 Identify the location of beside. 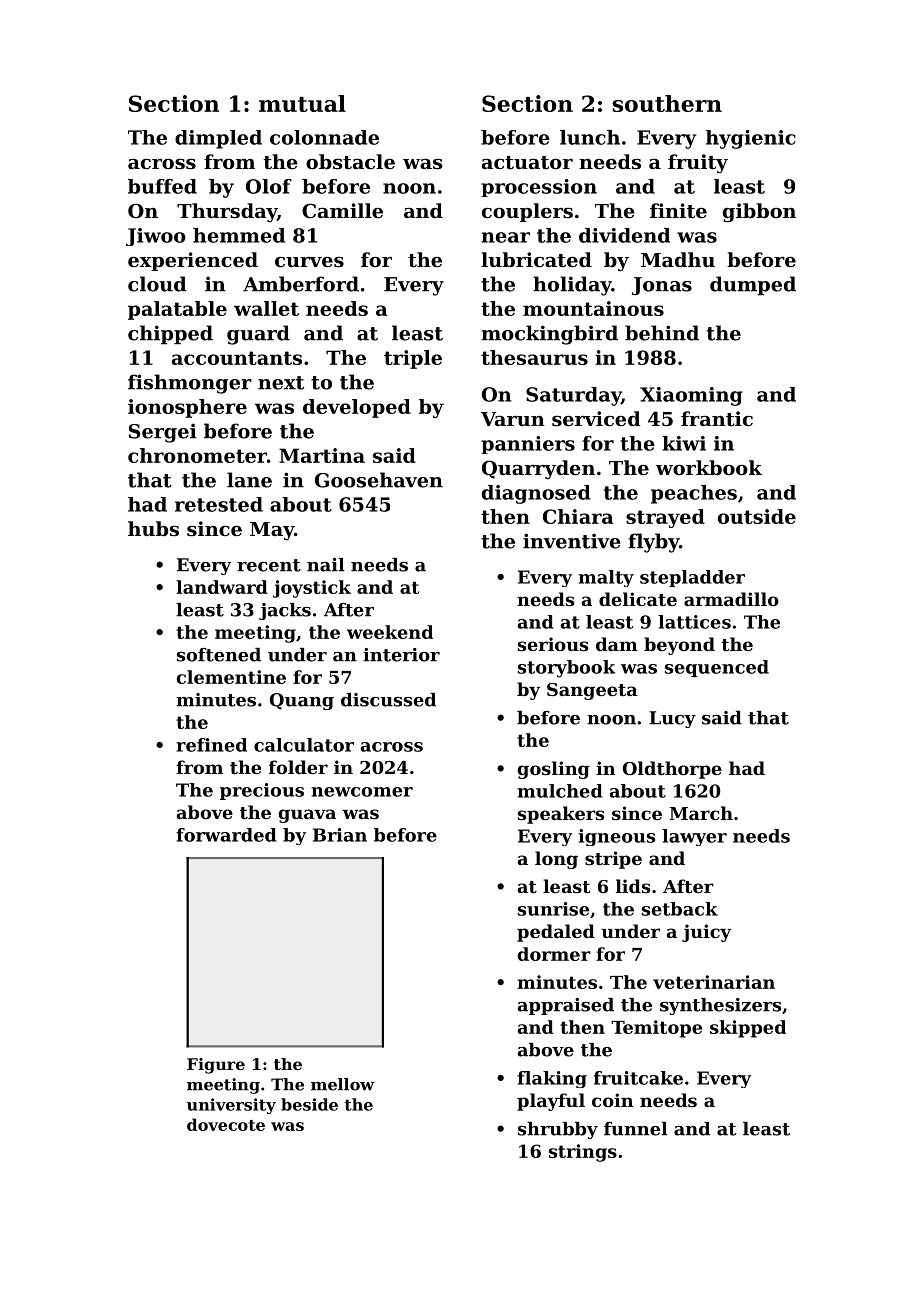
(309, 1104).
